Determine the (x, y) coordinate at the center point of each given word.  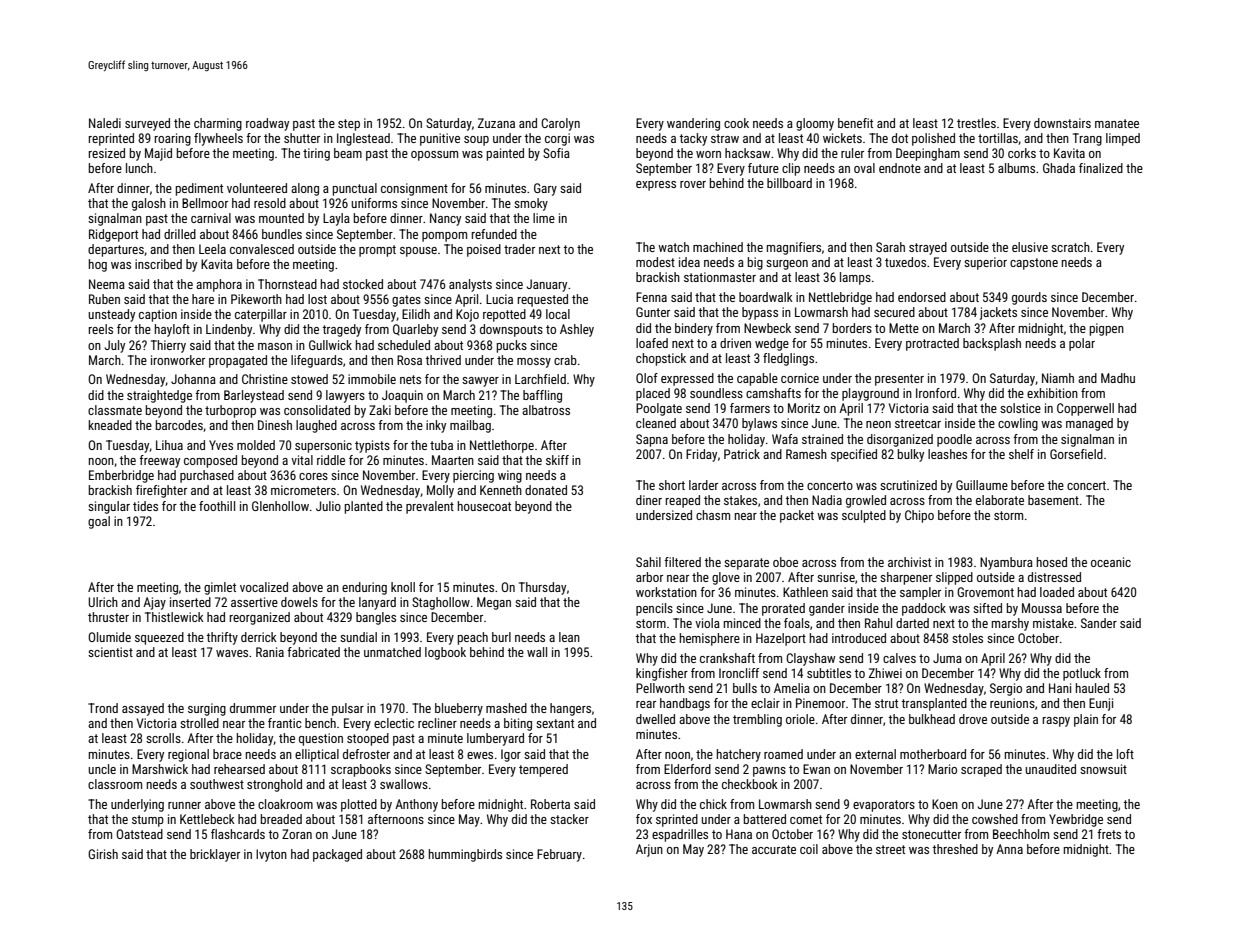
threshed (955, 849)
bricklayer (215, 855)
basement (1053, 500)
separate (746, 564)
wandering (693, 124)
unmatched (392, 652)
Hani (1060, 688)
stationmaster (720, 277)
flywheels (218, 139)
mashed (506, 708)
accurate (774, 849)
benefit (855, 123)
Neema (107, 284)
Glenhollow (280, 506)
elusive (1030, 247)
